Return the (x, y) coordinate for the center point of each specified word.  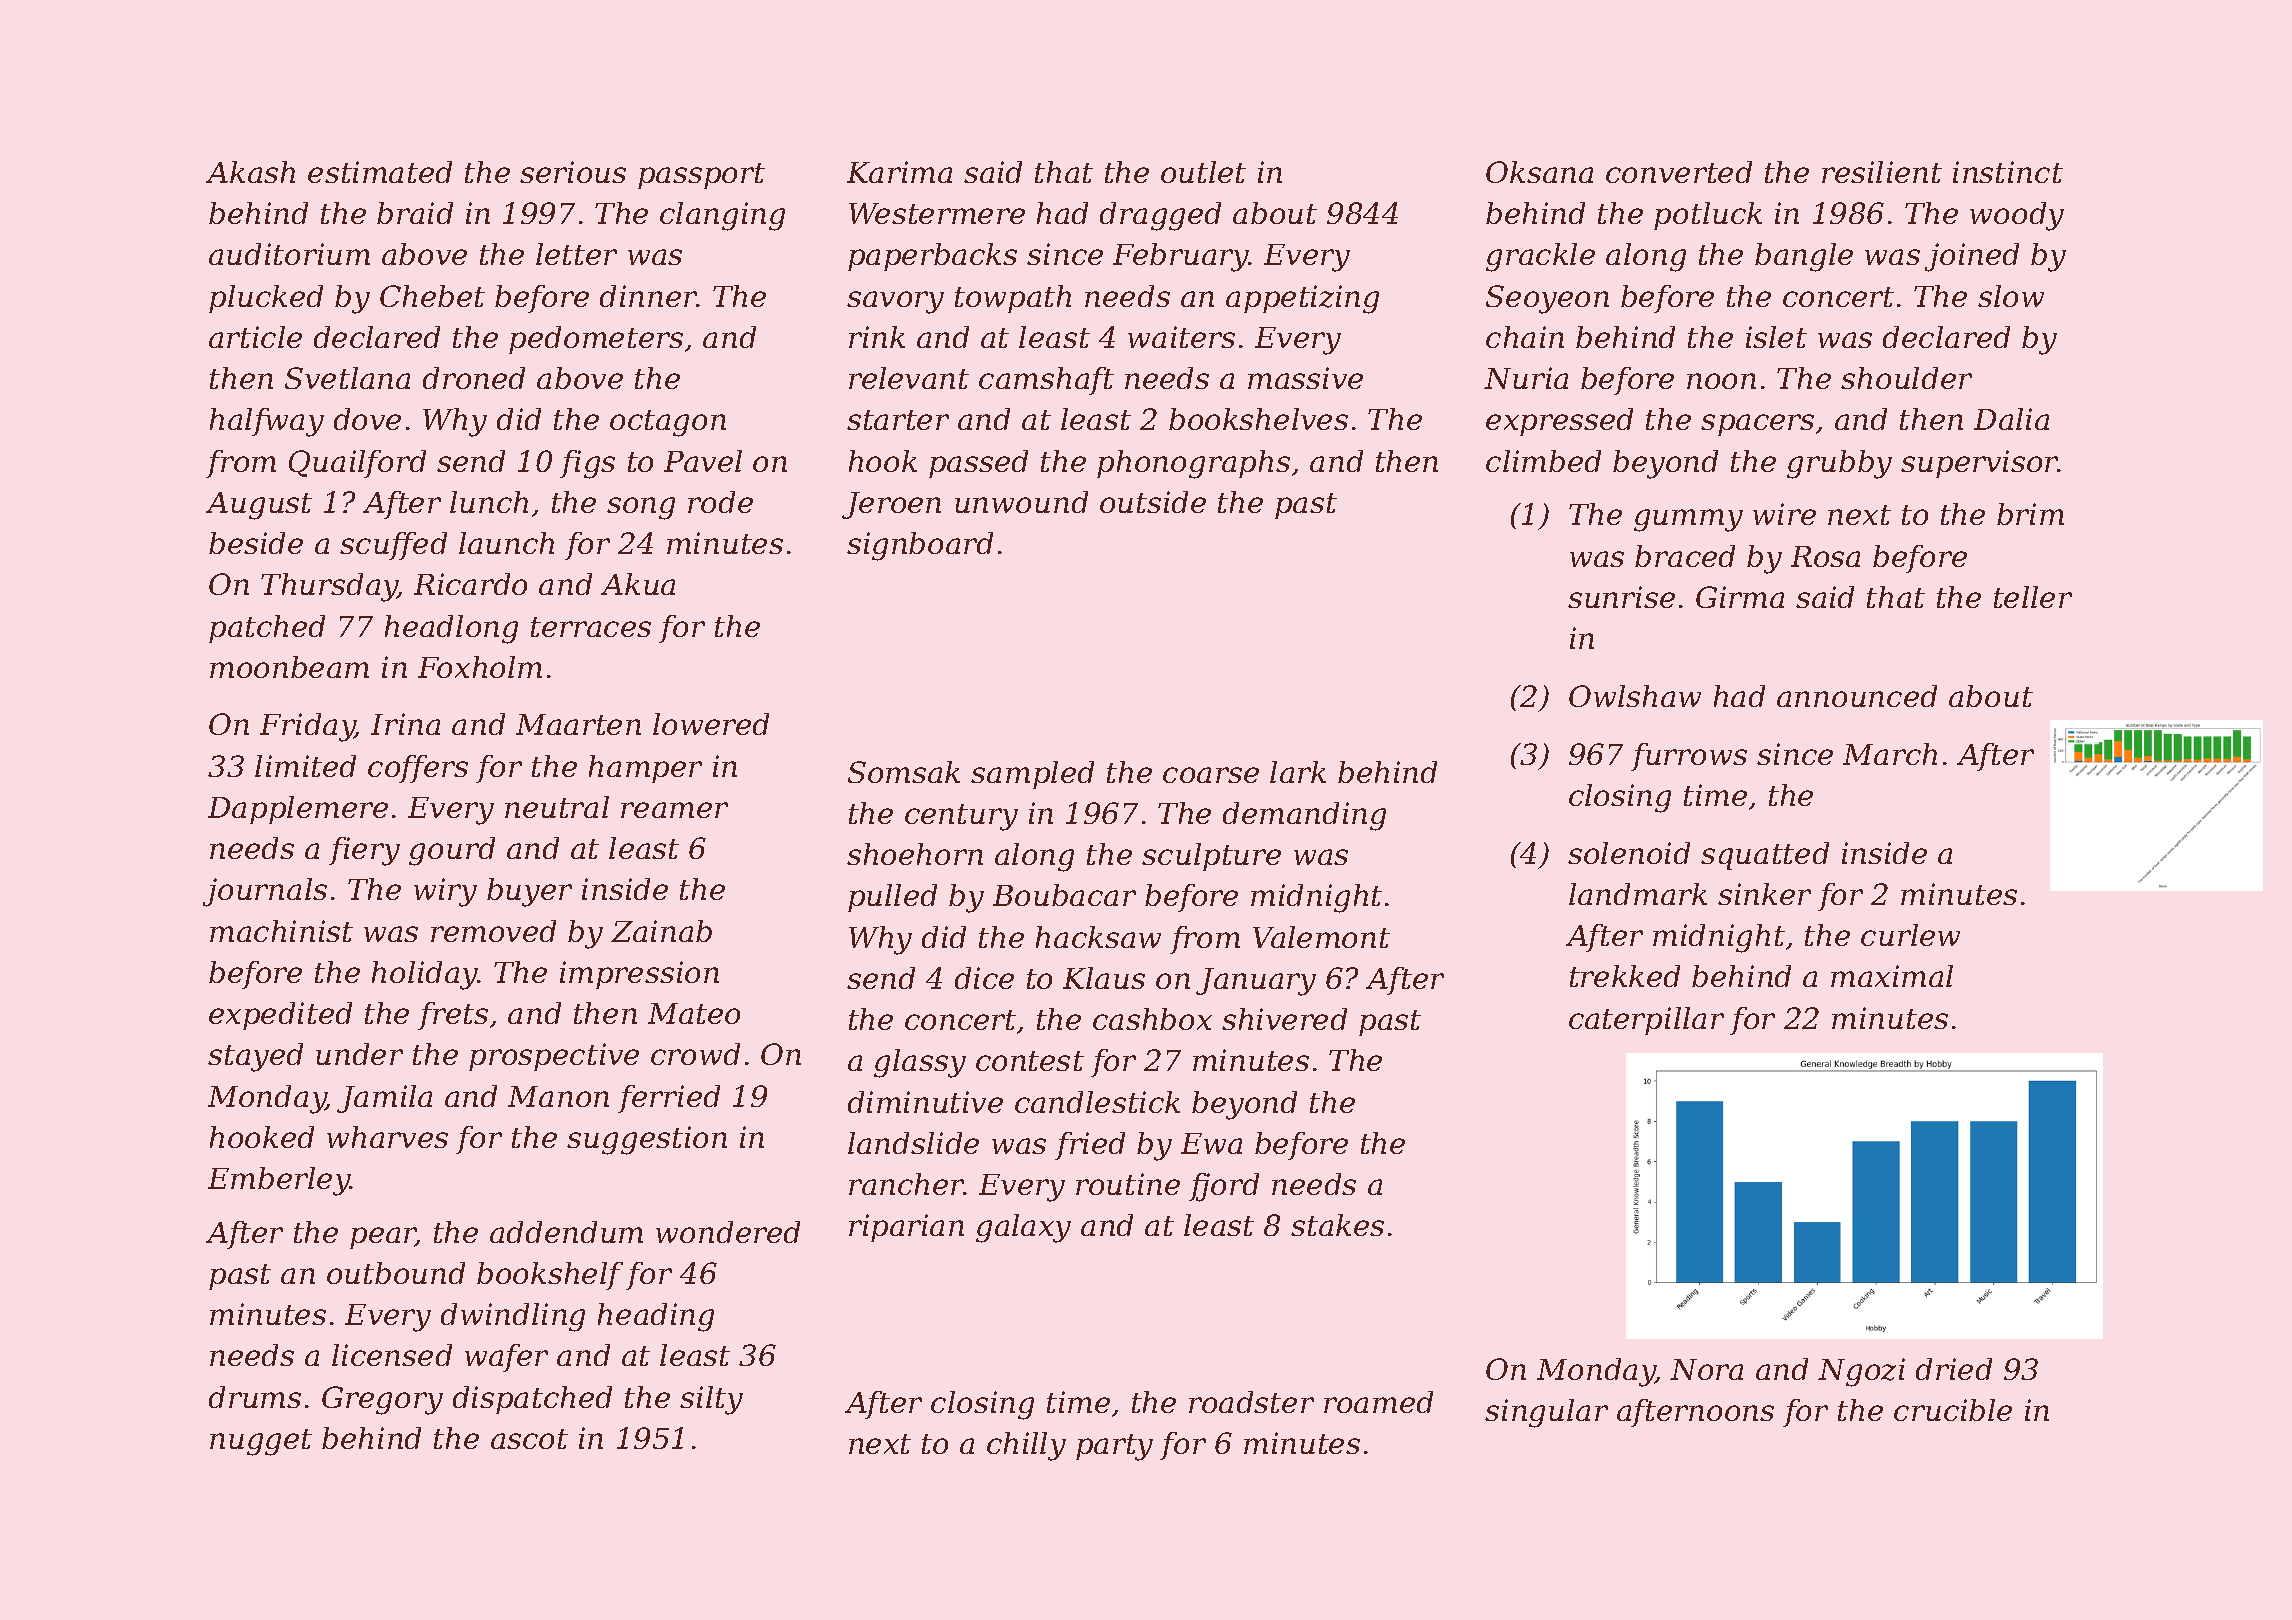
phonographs (1193, 464)
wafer (506, 1358)
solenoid (1629, 853)
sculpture (1211, 857)
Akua (638, 584)
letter (576, 254)
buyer (529, 892)
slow (2011, 296)
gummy (1688, 520)
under (359, 1054)
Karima (899, 172)
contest (1030, 1061)
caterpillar (1646, 1021)
